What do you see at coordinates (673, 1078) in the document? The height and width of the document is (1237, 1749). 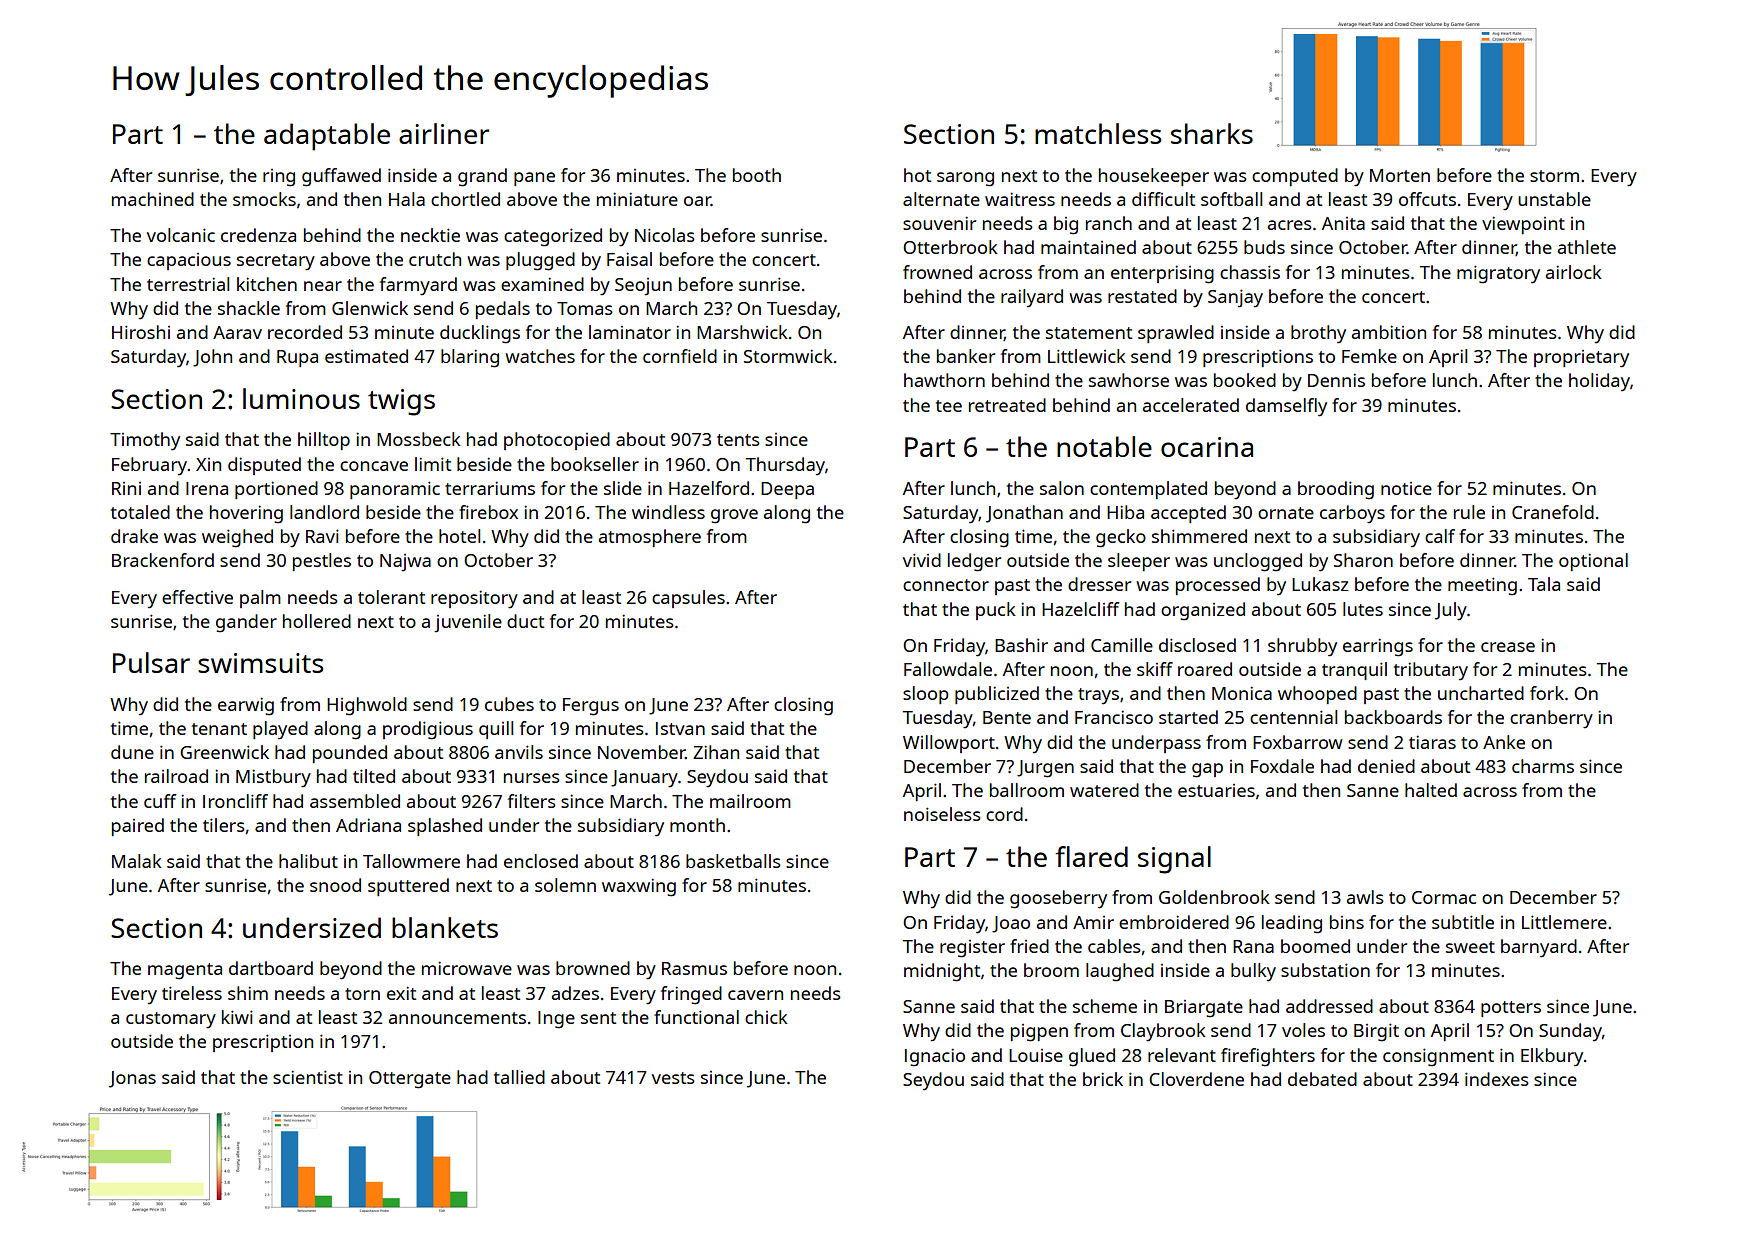 I see `vests` at bounding box center [673, 1078].
